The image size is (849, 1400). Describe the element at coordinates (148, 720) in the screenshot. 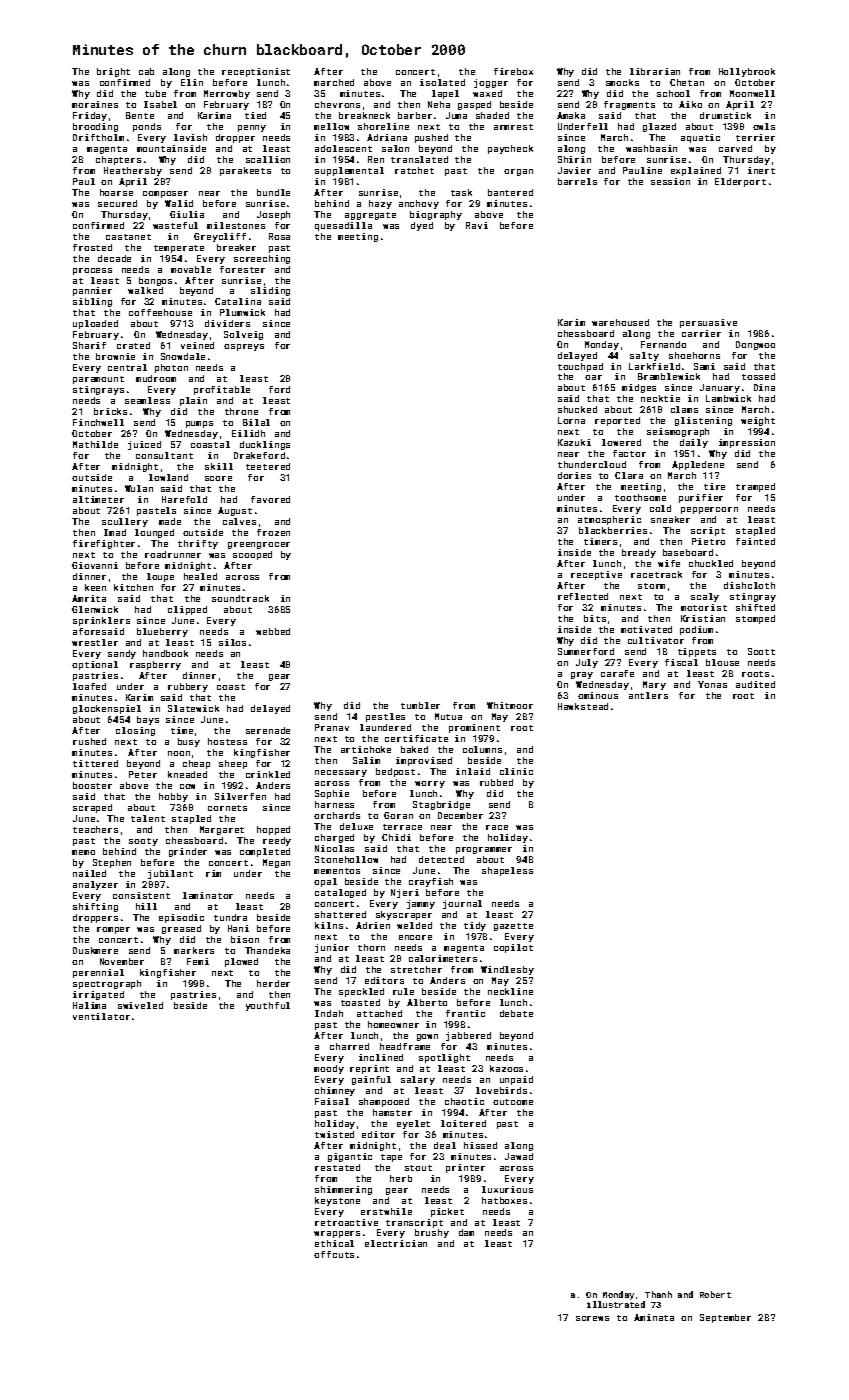

I see `bays` at that location.
